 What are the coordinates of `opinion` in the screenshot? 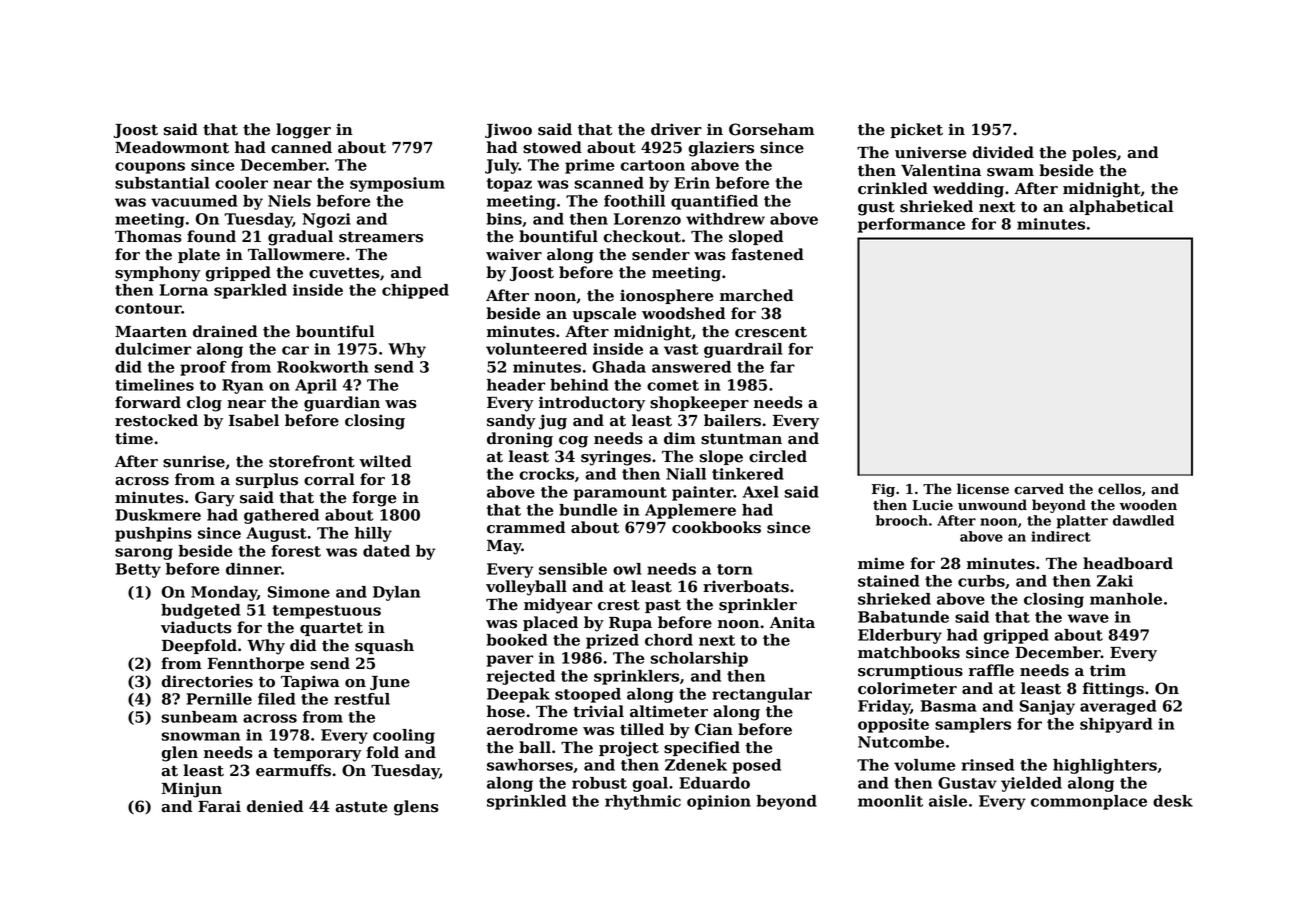 It's located at (719, 802).
